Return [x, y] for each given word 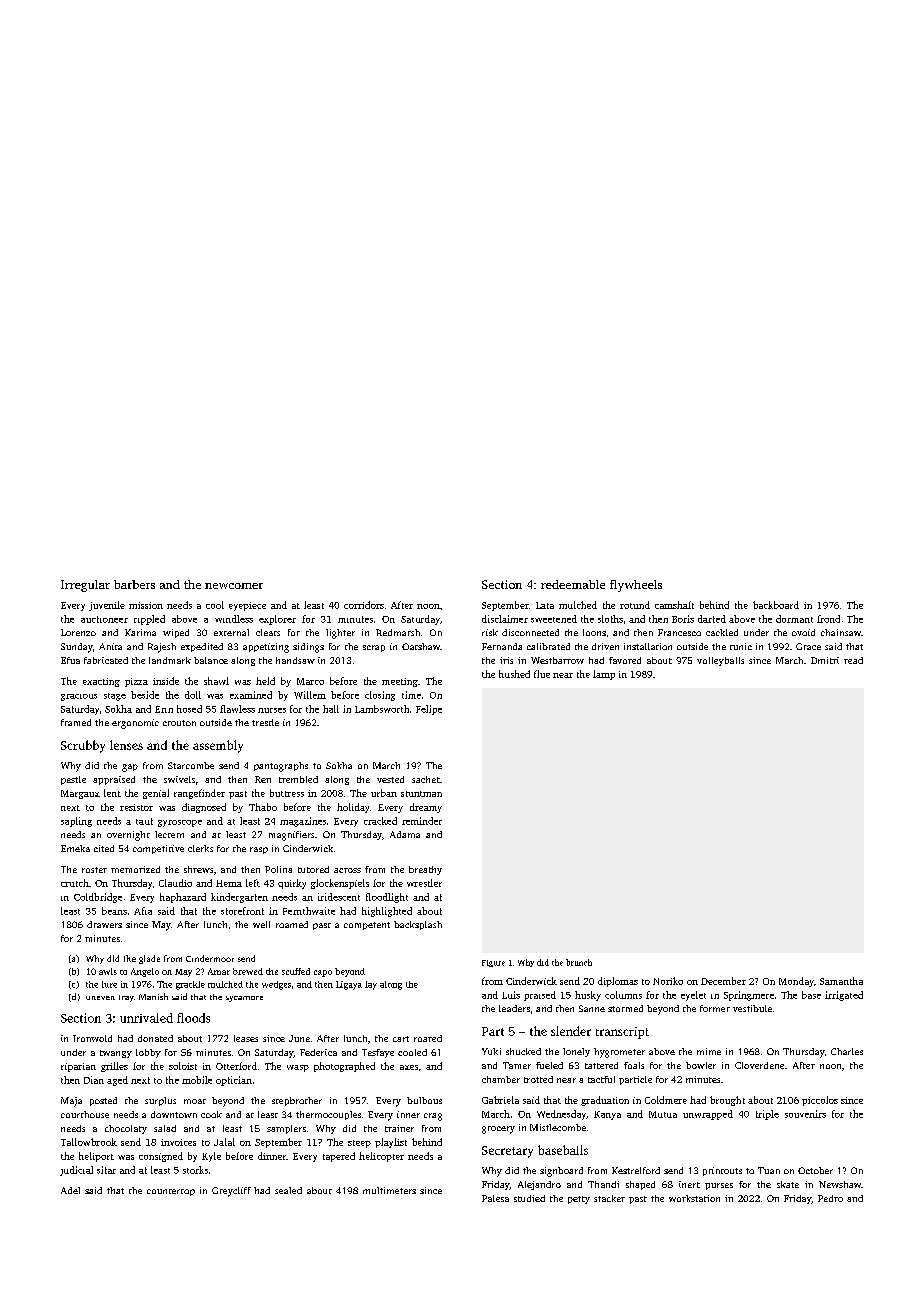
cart [401, 1039]
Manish [153, 996]
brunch [579, 962]
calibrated [548, 646]
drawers [104, 924]
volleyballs [720, 661]
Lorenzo [78, 632]
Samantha [841, 981]
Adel [70, 1190]
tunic [741, 646]
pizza [136, 682]
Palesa [495, 1198]
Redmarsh [398, 632]
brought [727, 1101]
